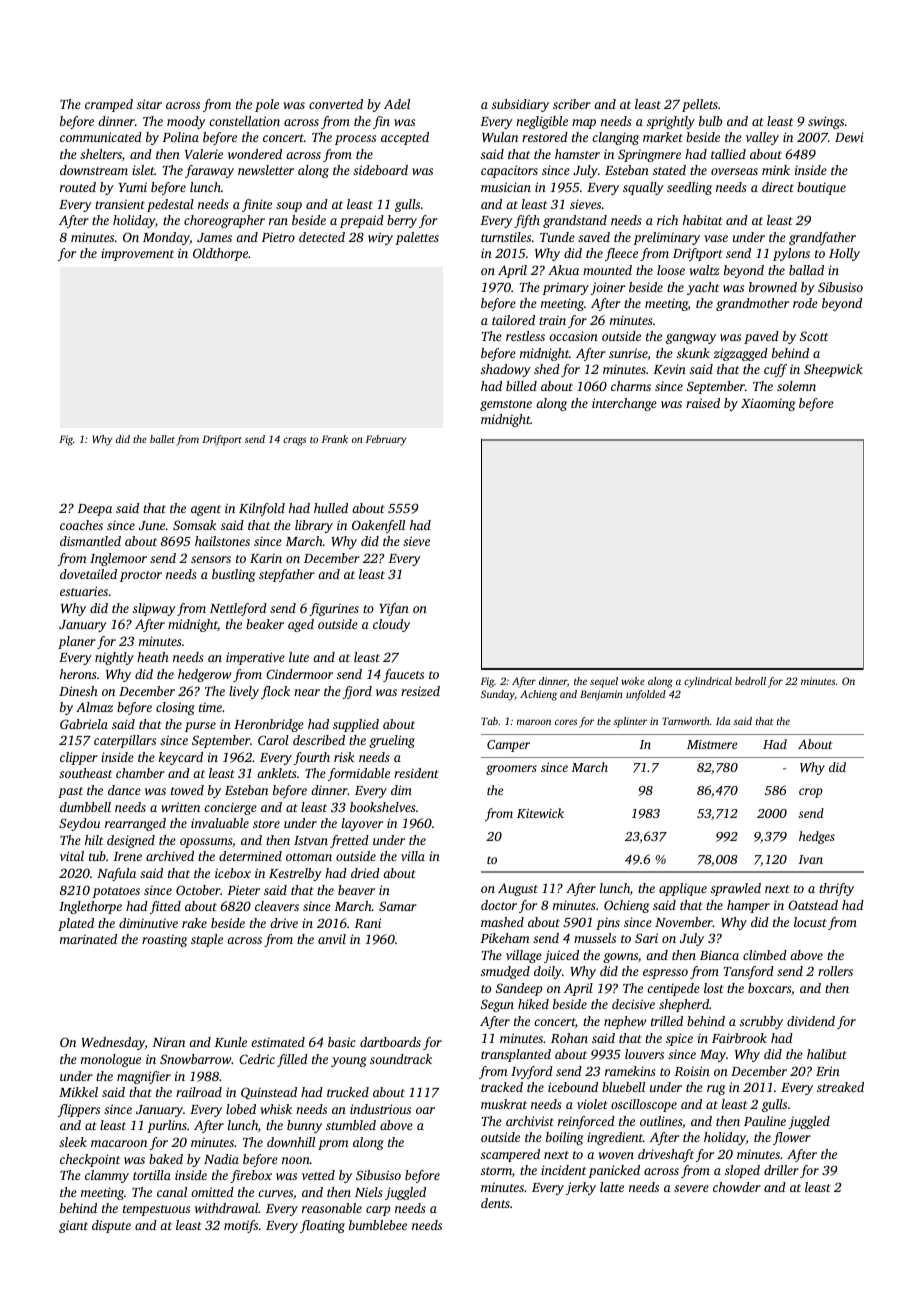 This document has height=1308, width=924. I want to click on Bianca, so click(719, 955).
